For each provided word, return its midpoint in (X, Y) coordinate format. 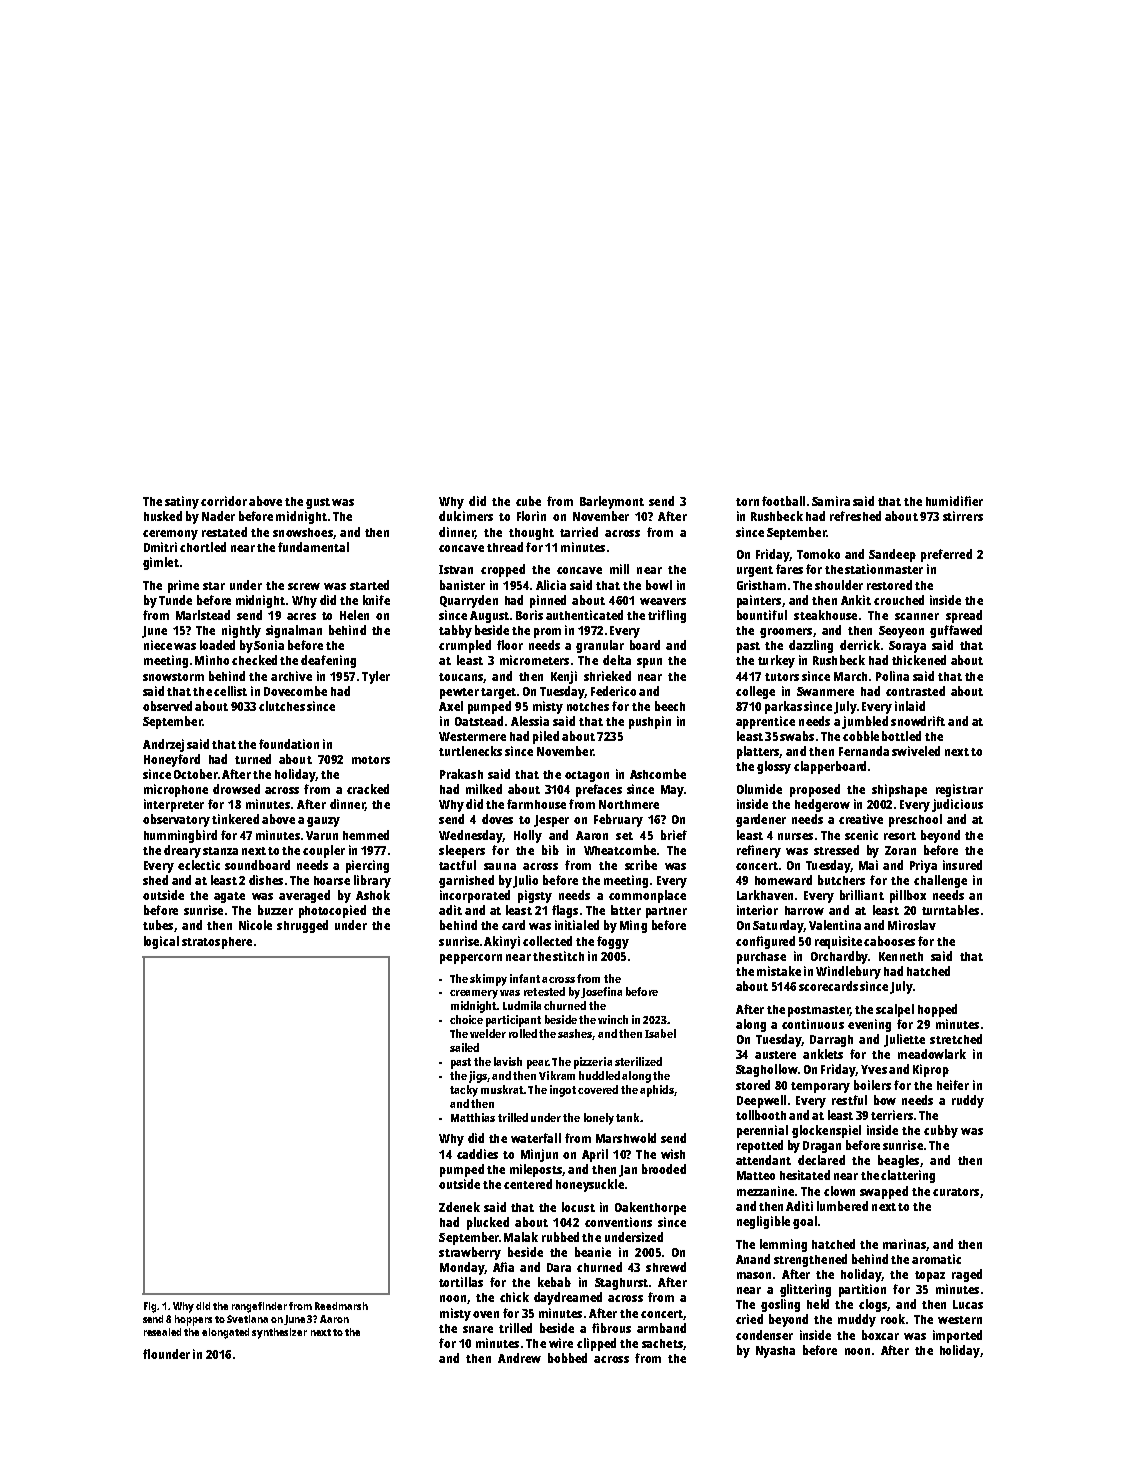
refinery (759, 851)
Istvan (456, 569)
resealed (162, 1332)
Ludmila (522, 1005)
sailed (464, 1047)
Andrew (519, 1358)
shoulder (839, 585)
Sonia (269, 645)
